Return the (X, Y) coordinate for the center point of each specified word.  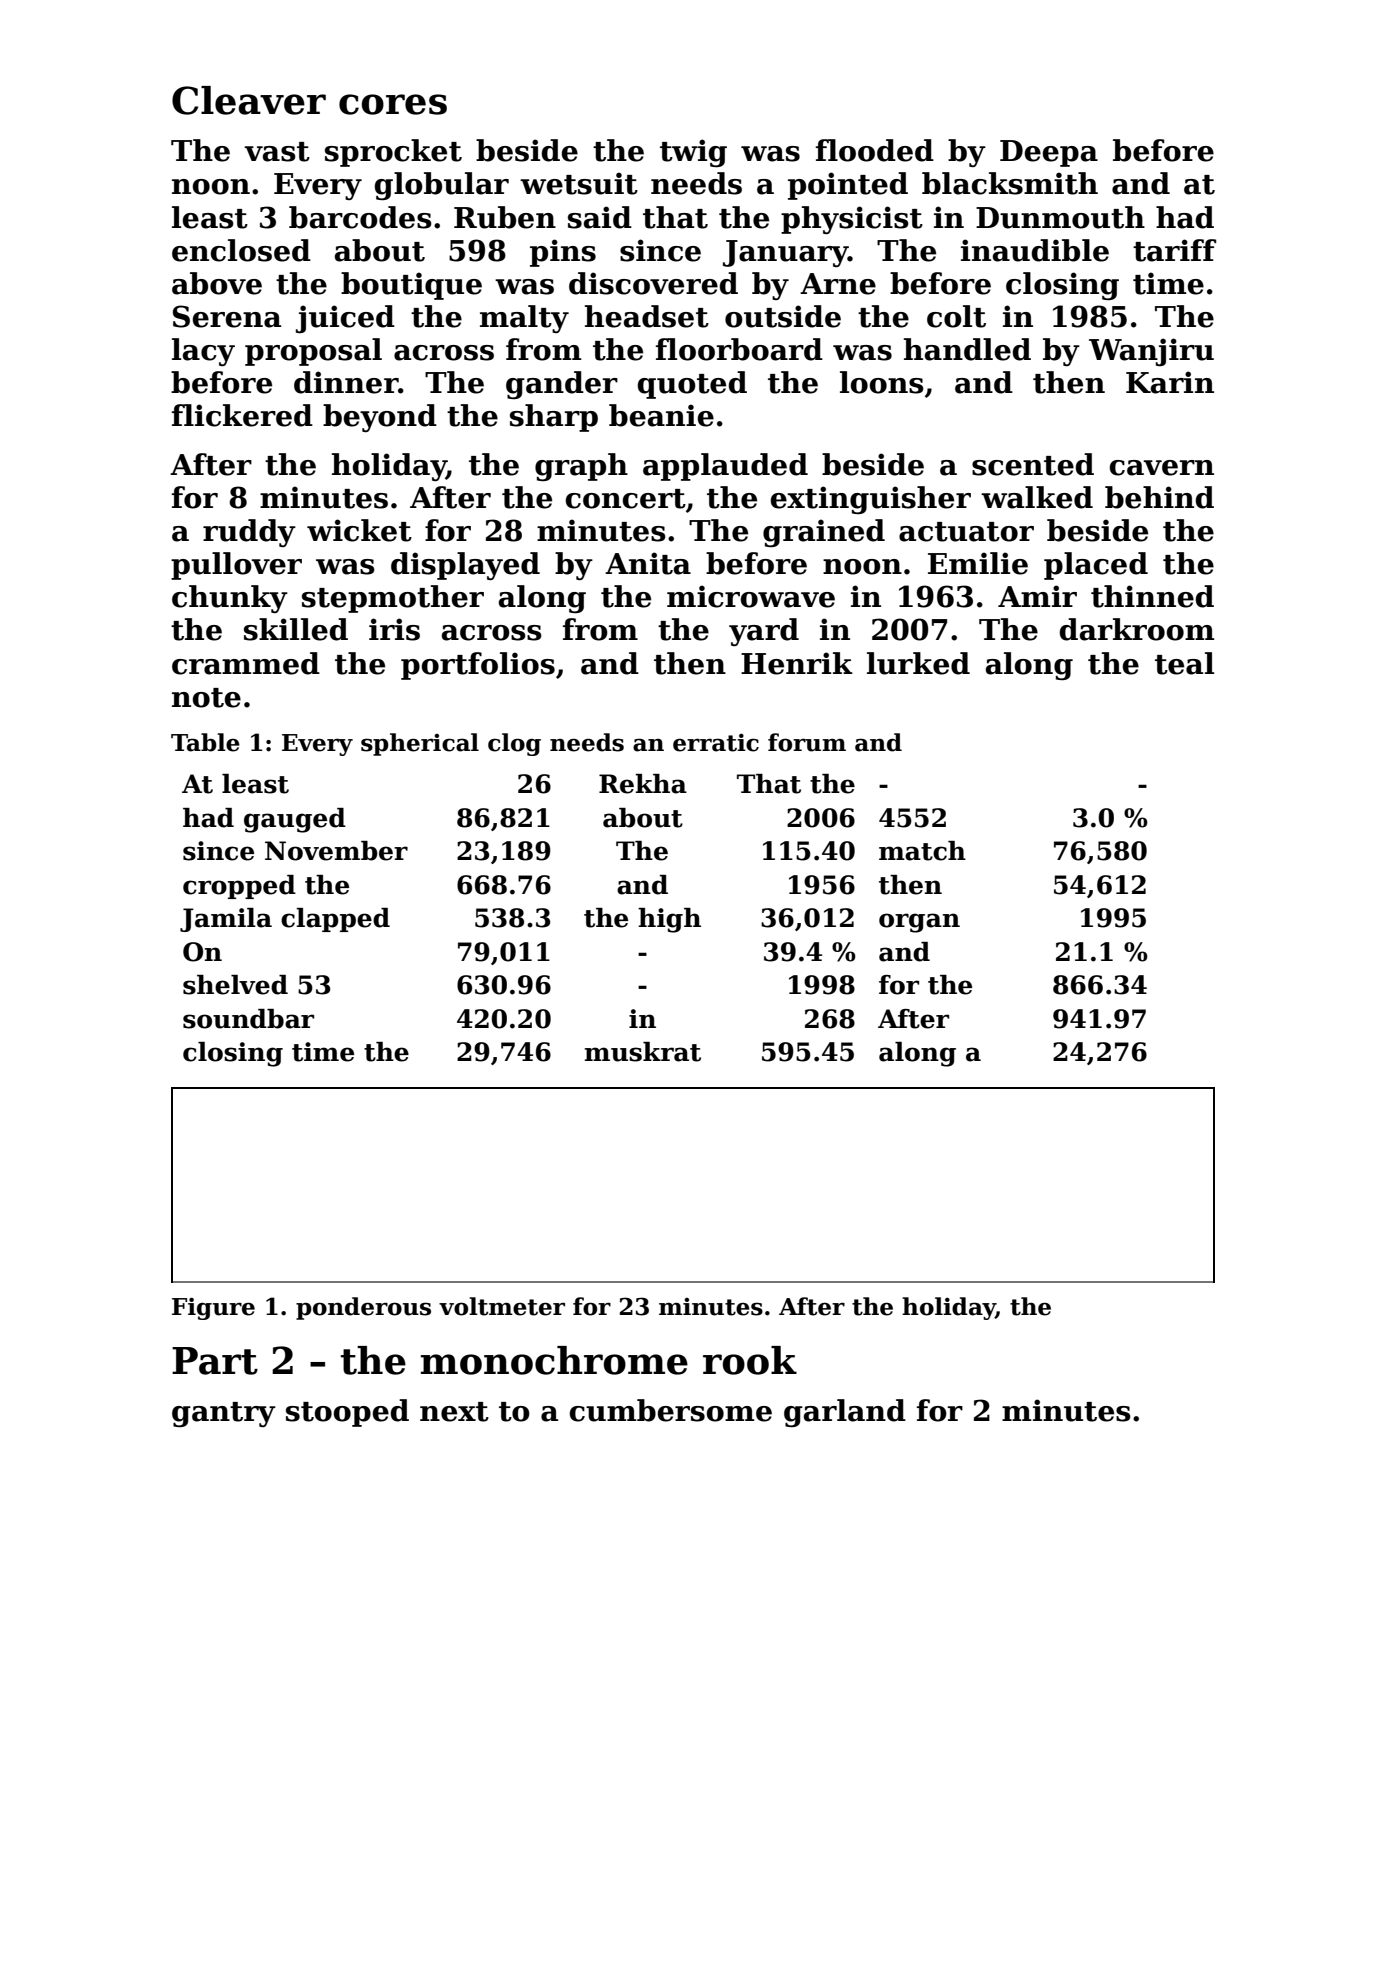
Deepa (1049, 153)
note (206, 698)
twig (693, 153)
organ (919, 923)
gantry (224, 1414)
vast (277, 152)
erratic (716, 743)
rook (750, 1360)
